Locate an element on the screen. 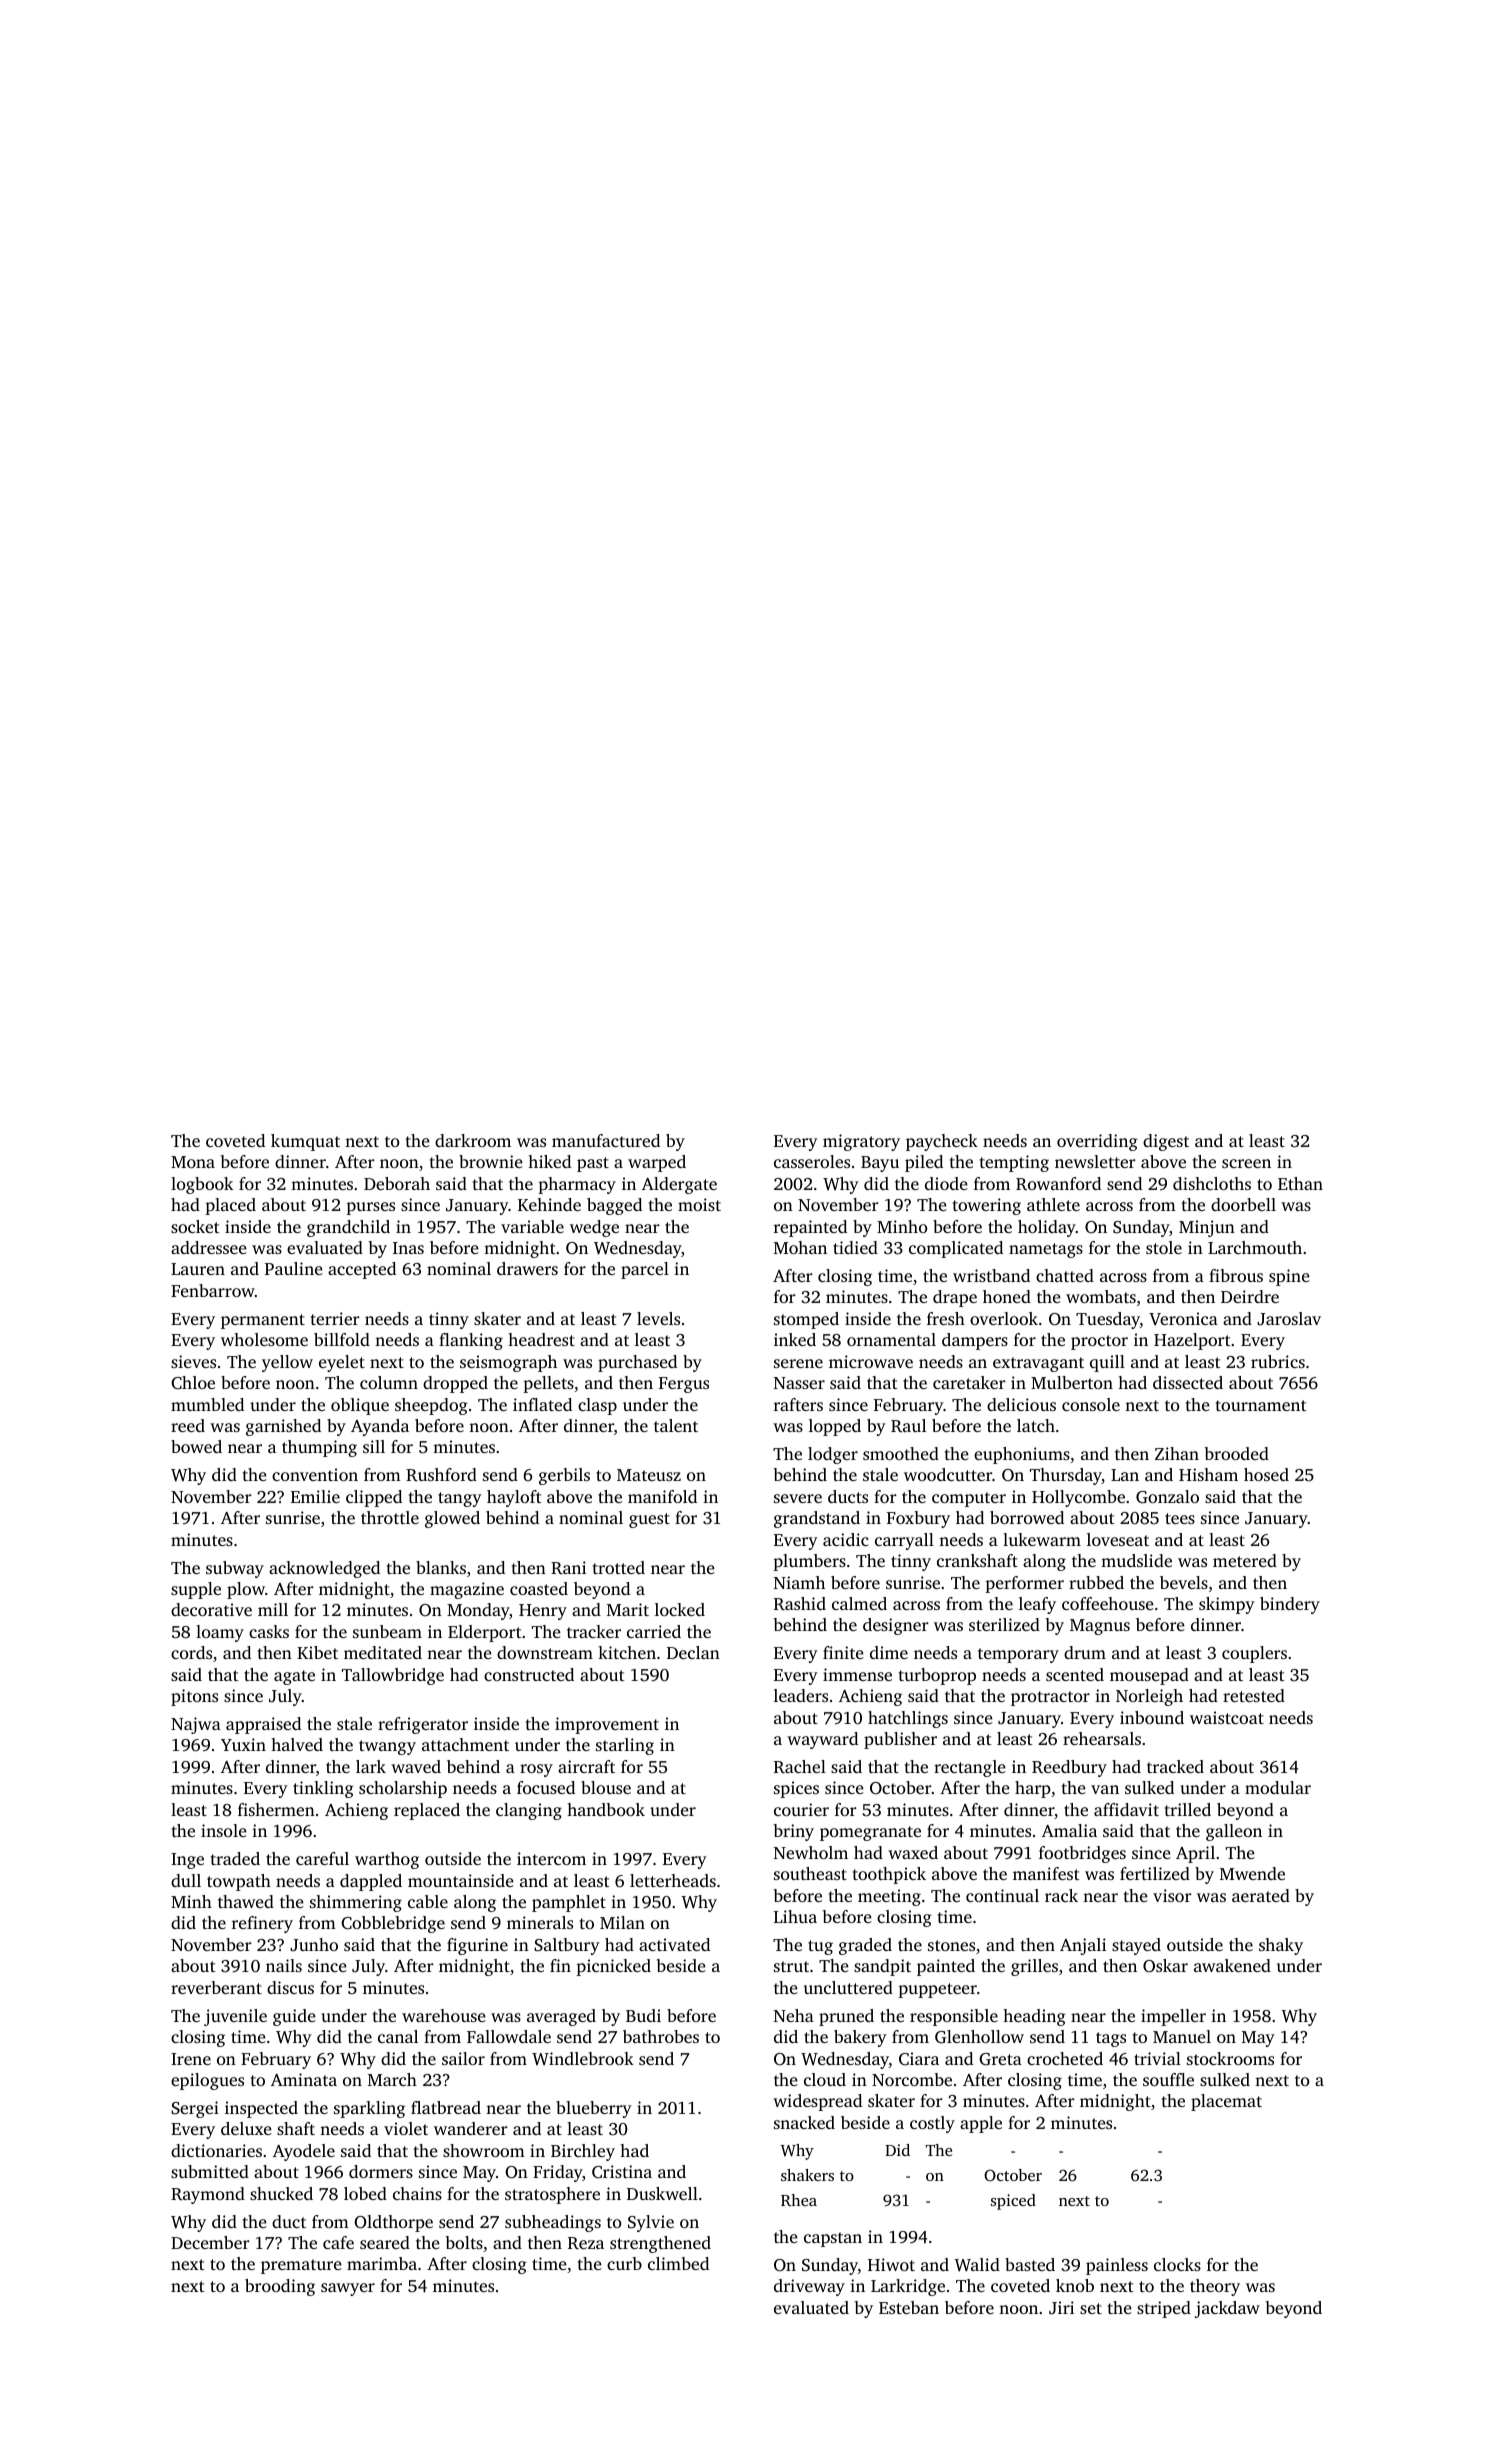 This screenshot has width=1496, height=2464. rehearsals is located at coordinates (1102, 1738).
